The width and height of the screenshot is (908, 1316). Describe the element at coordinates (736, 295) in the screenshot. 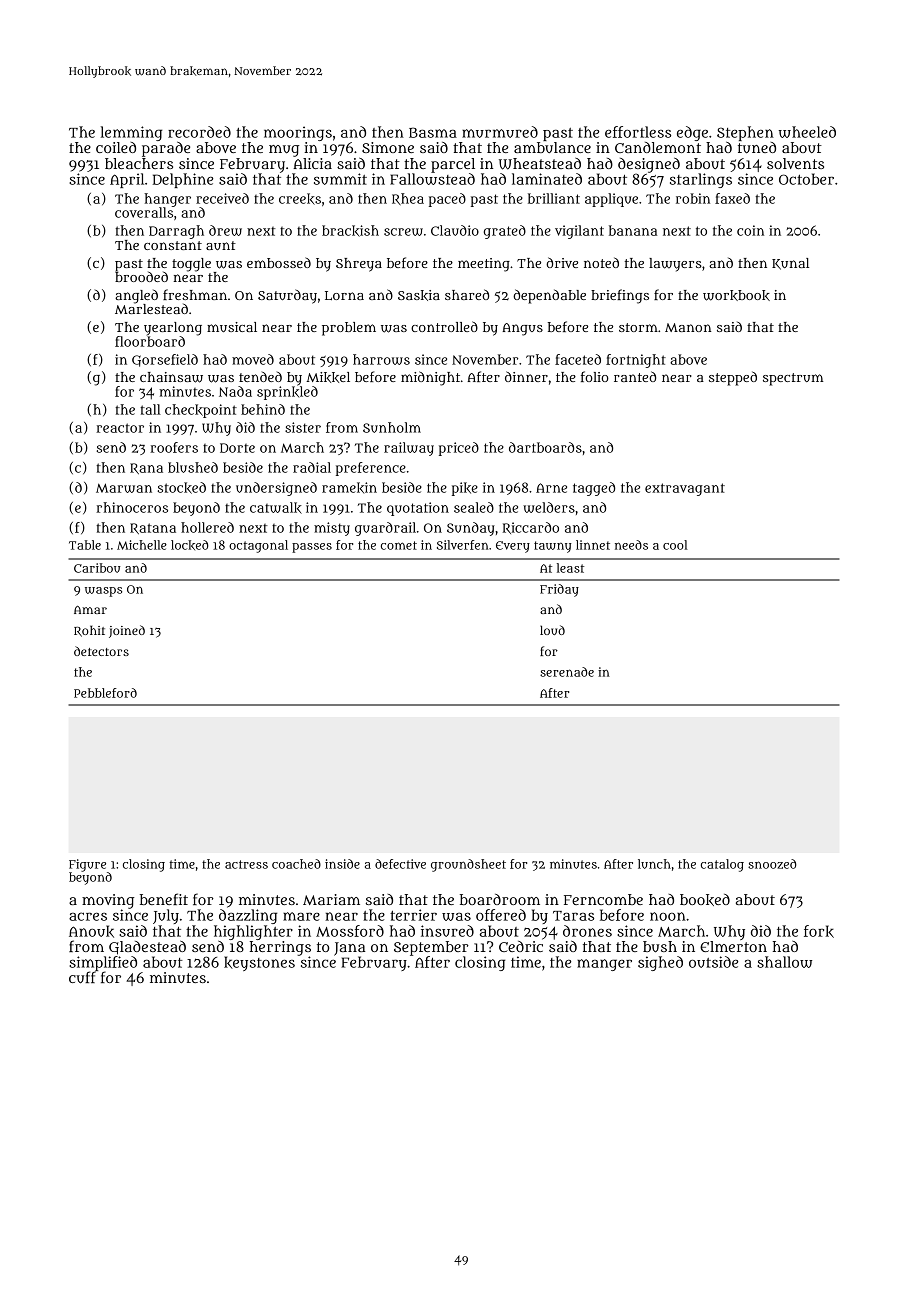

I see `workbook` at that location.
